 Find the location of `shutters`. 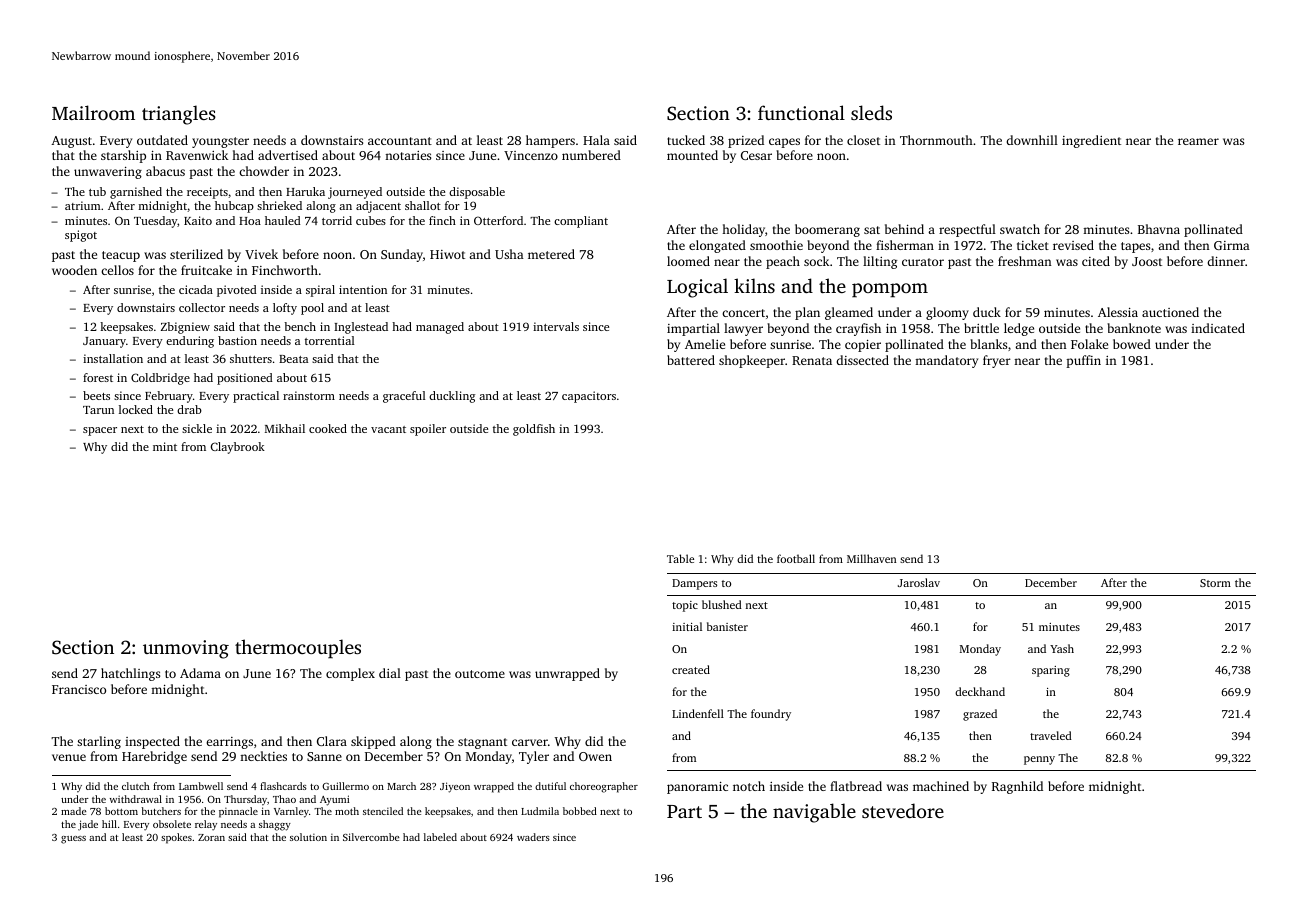

shutters is located at coordinates (251, 358).
